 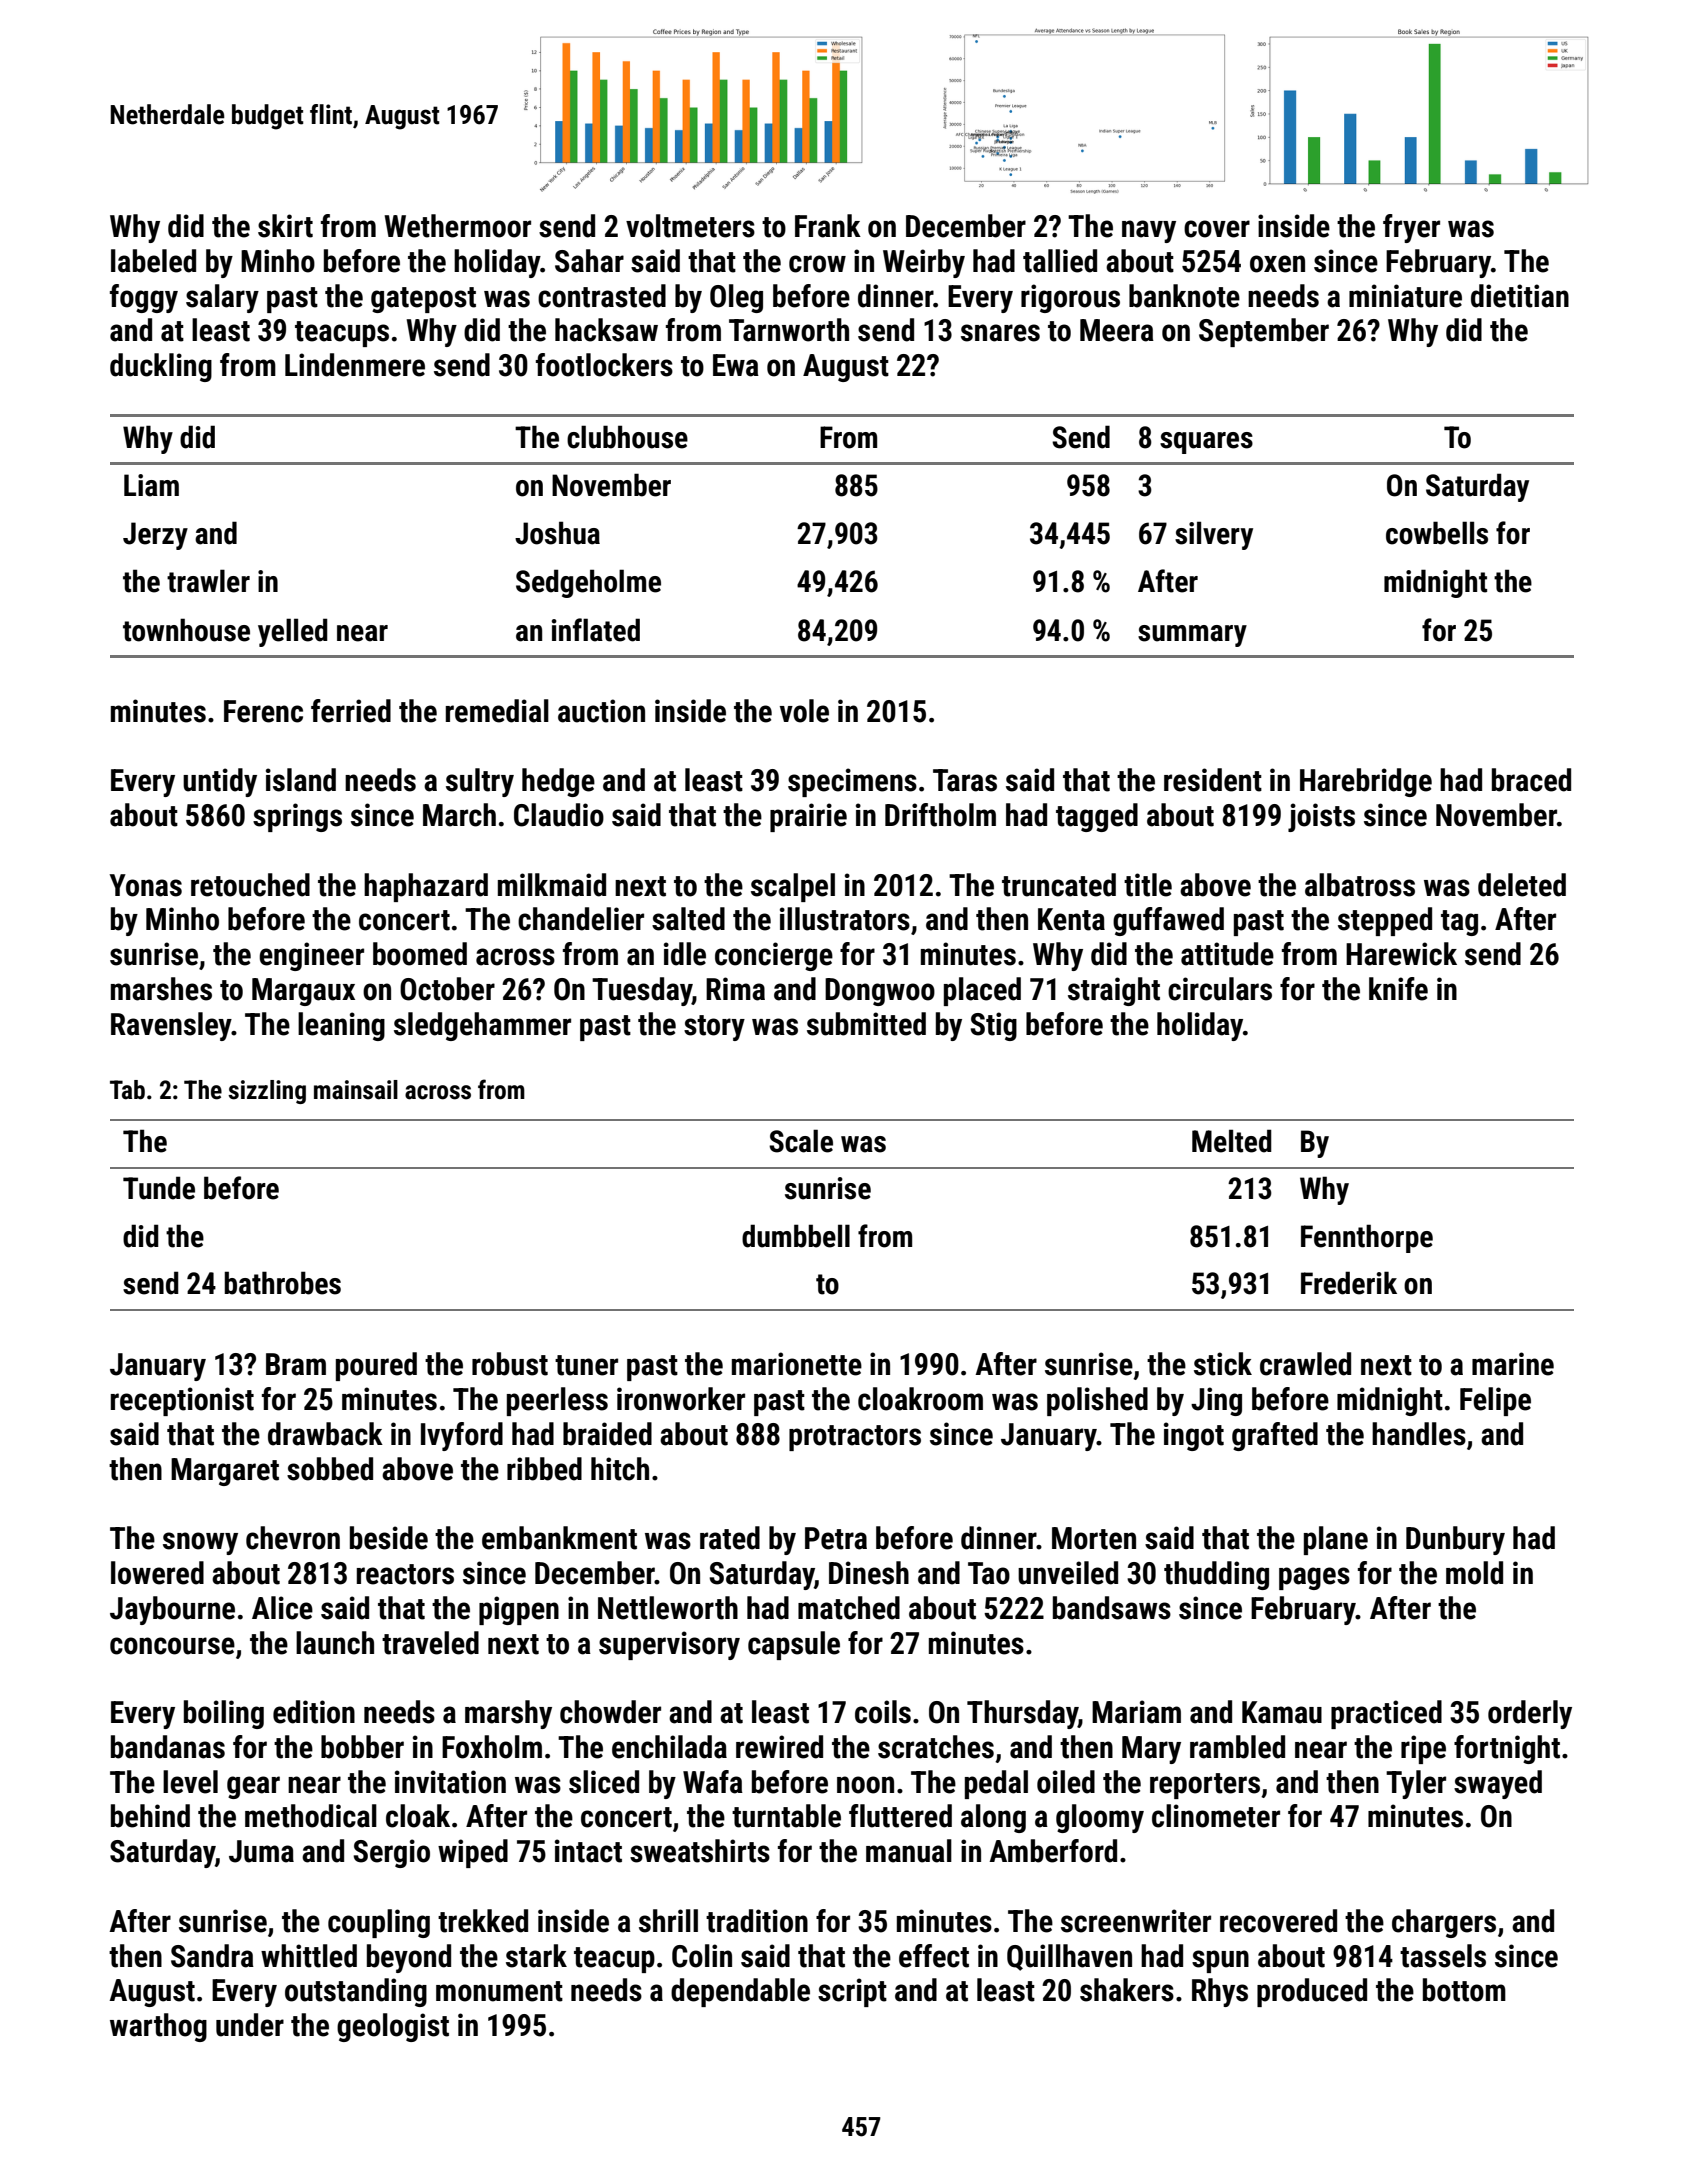 I want to click on braced, so click(x=1531, y=780).
